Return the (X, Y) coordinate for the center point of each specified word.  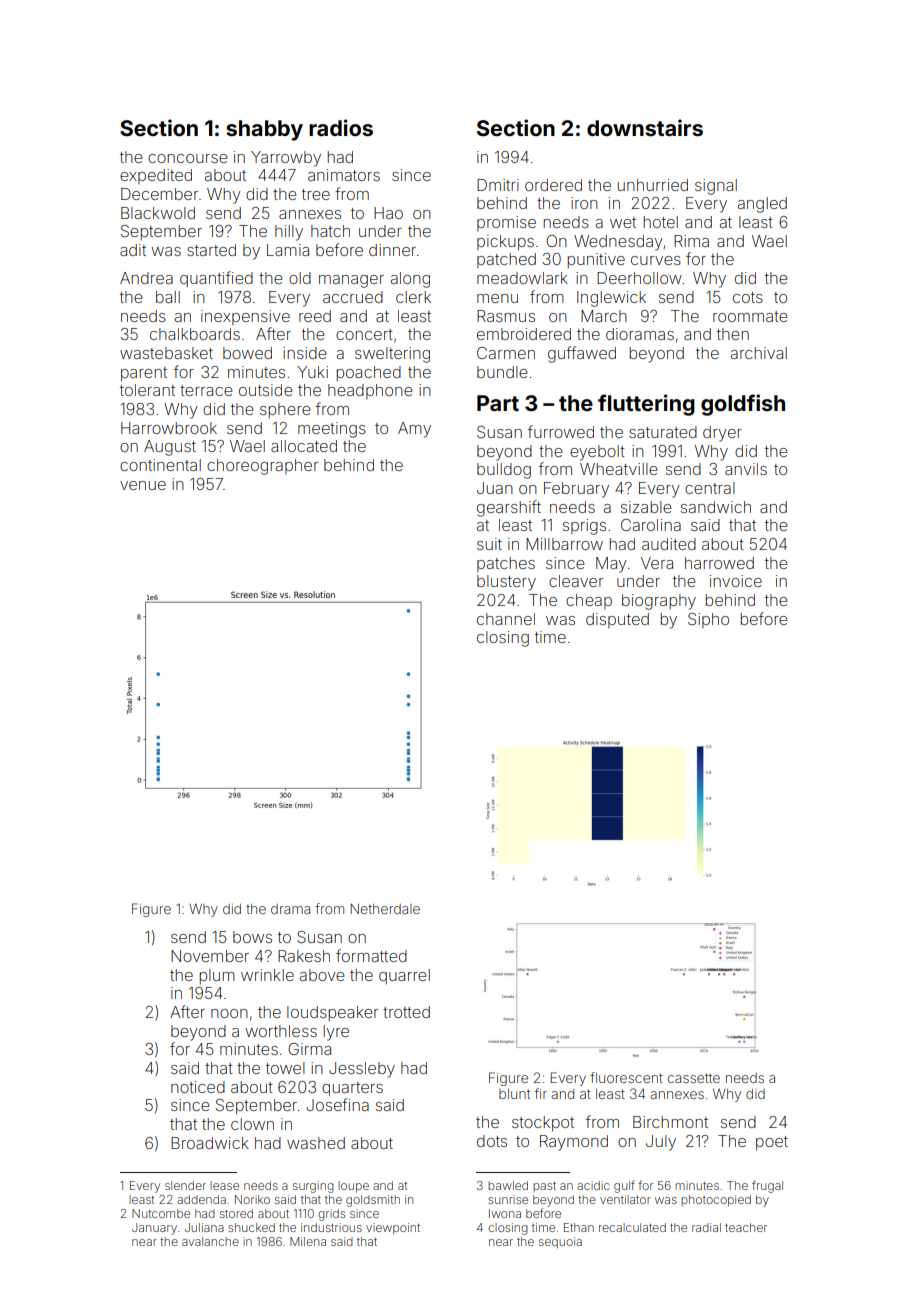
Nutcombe (161, 1213)
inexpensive (245, 317)
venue (143, 485)
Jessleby (362, 1070)
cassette (694, 1078)
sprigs (584, 527)
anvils (746, 469)
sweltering (392, 355)
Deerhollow (639, 278)
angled (762, 205)
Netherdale (385, 909)
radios (341, 127)
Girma (309, 1049)
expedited (156, 176)
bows (252, 937)
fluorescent (626, 1077)
